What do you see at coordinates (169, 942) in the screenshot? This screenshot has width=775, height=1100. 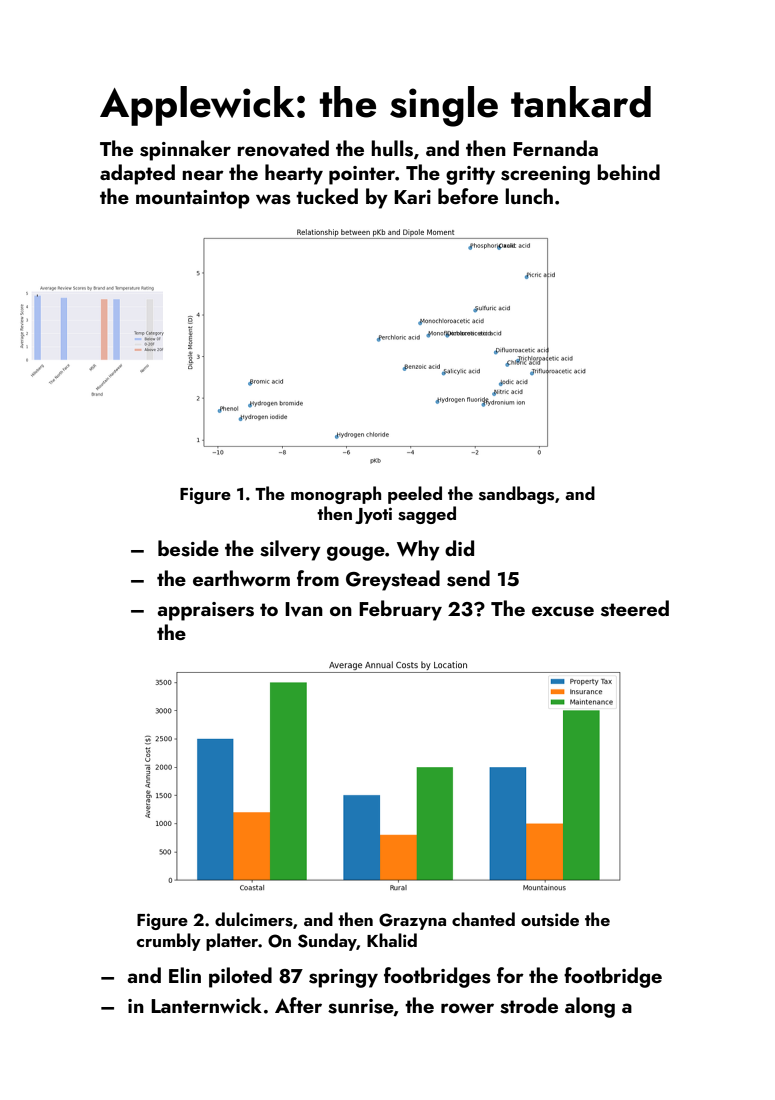 I see `crumbly` at bounding box center [169, 942].
